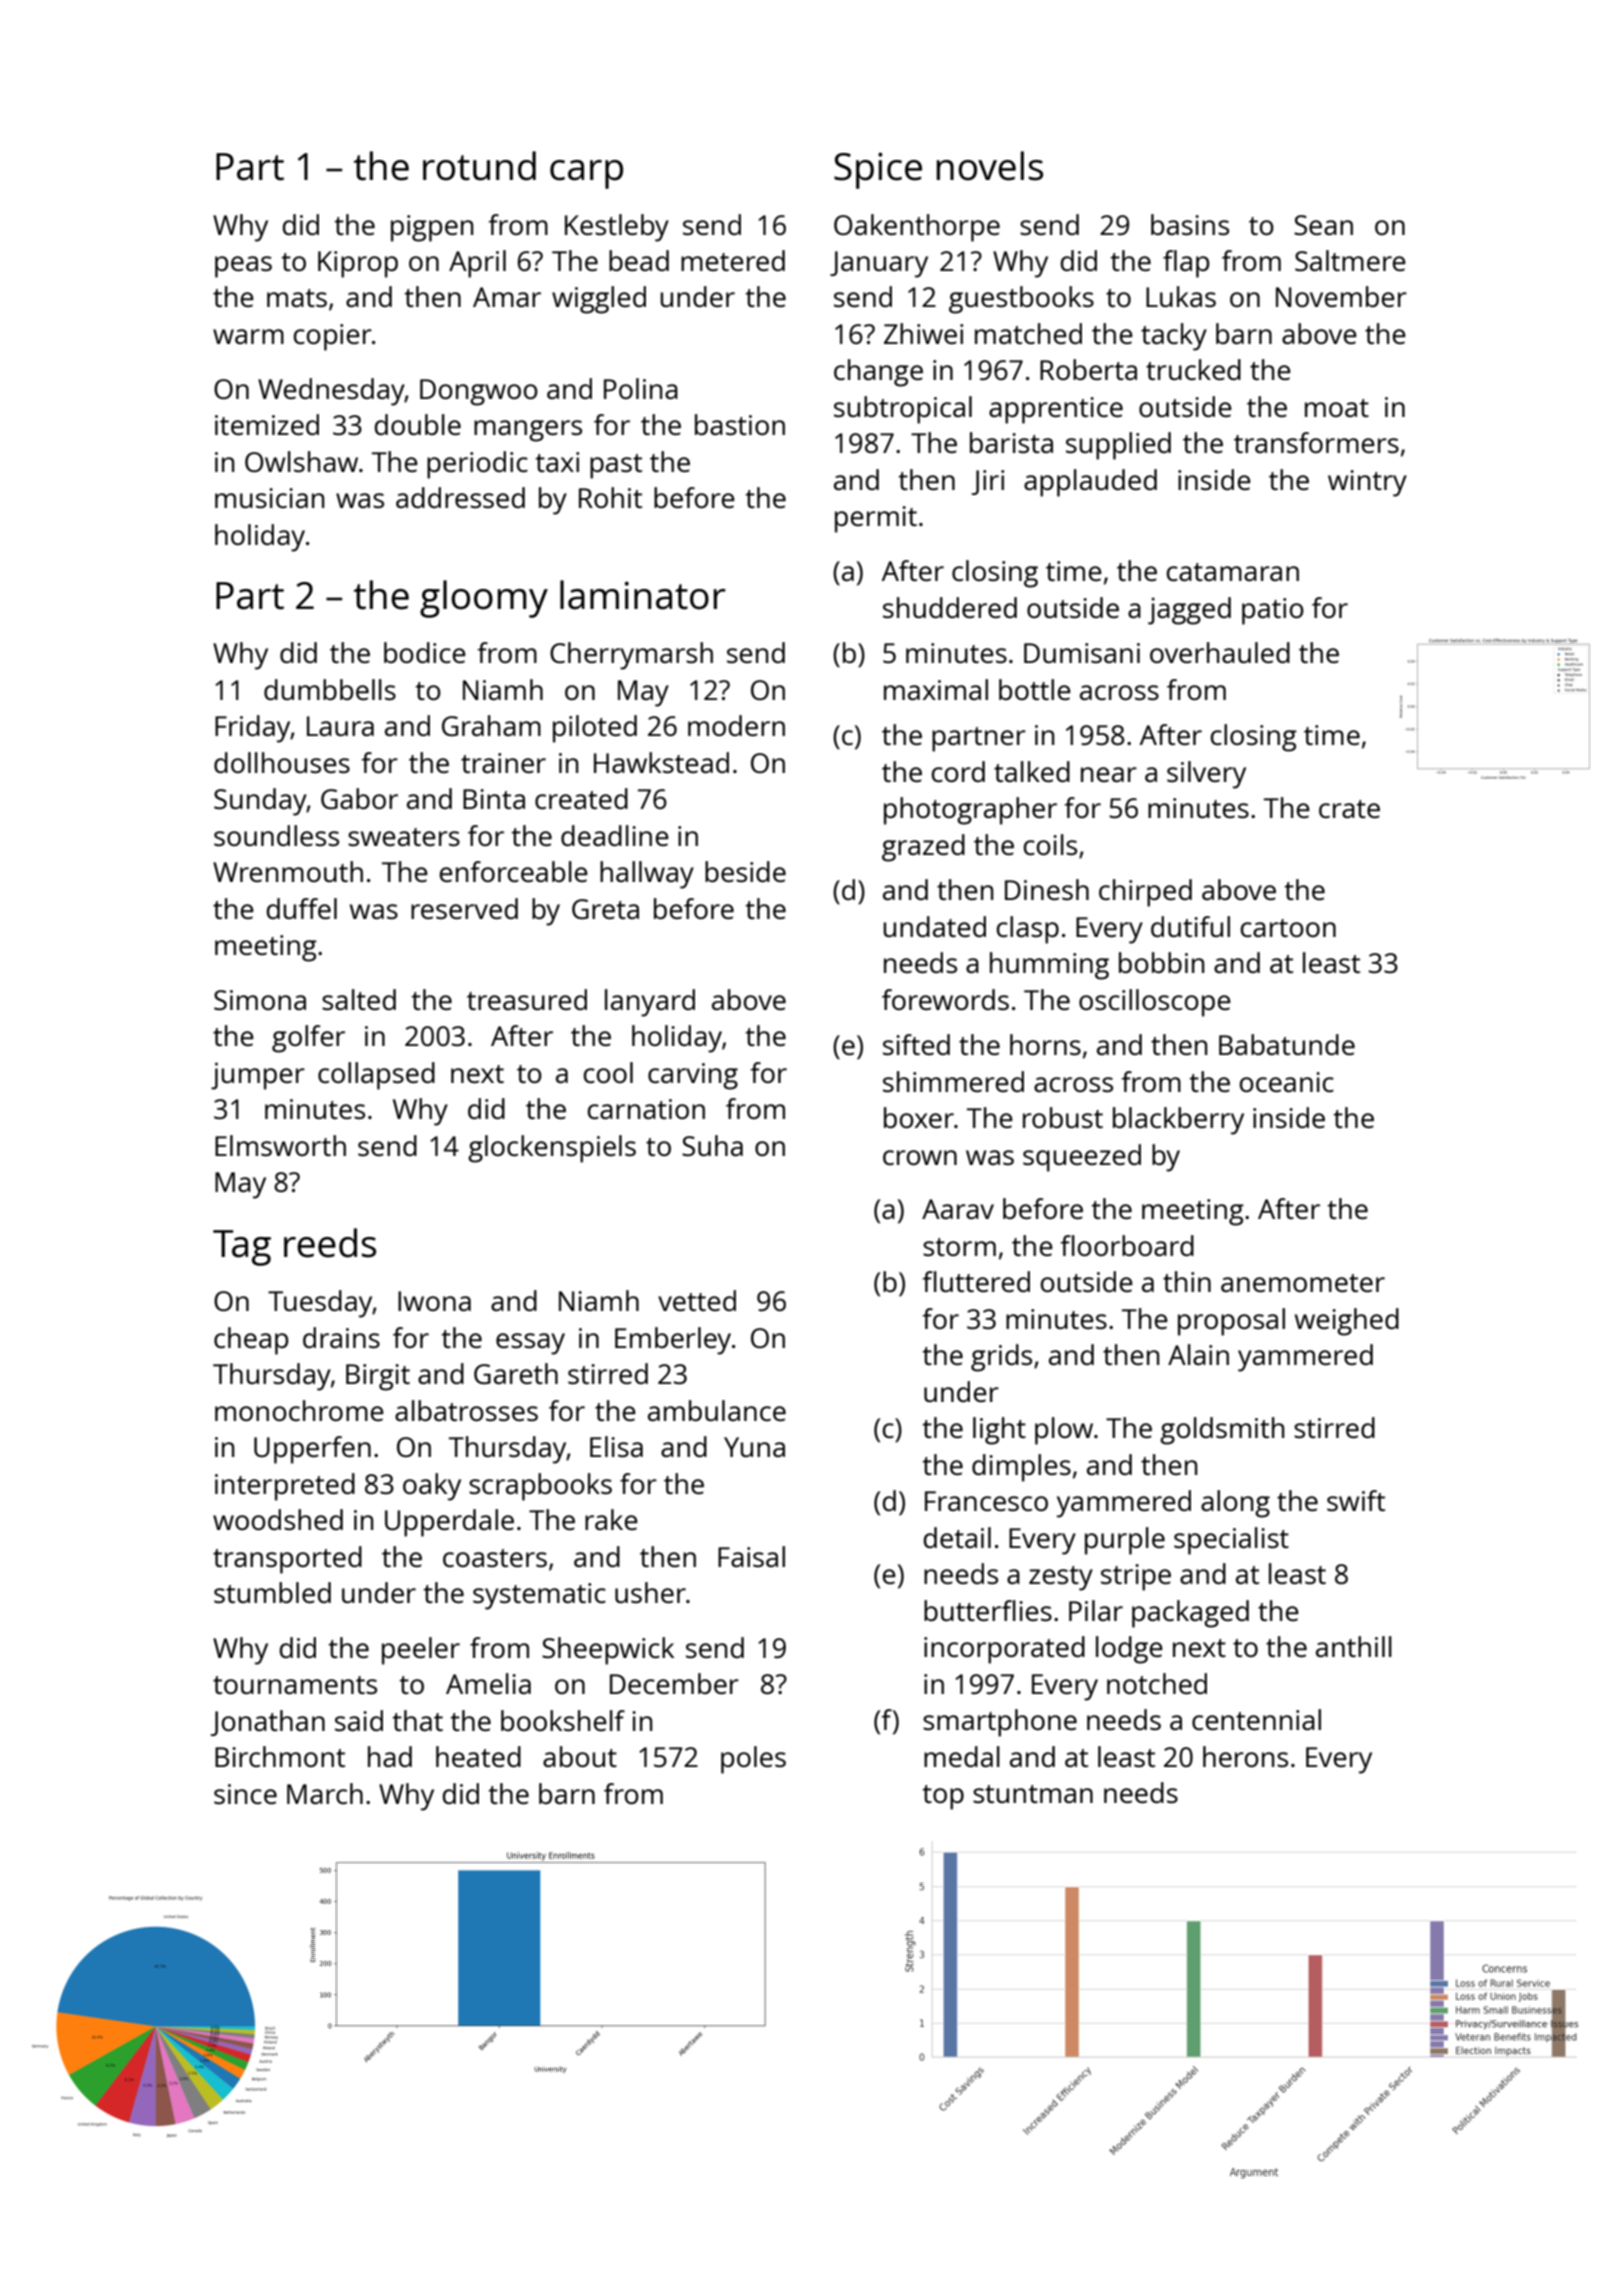 The image size is (1620, 2292). What do you see at coordinates (243, 267) in the document?
I see `peas` at bounding box center [243, 267].
